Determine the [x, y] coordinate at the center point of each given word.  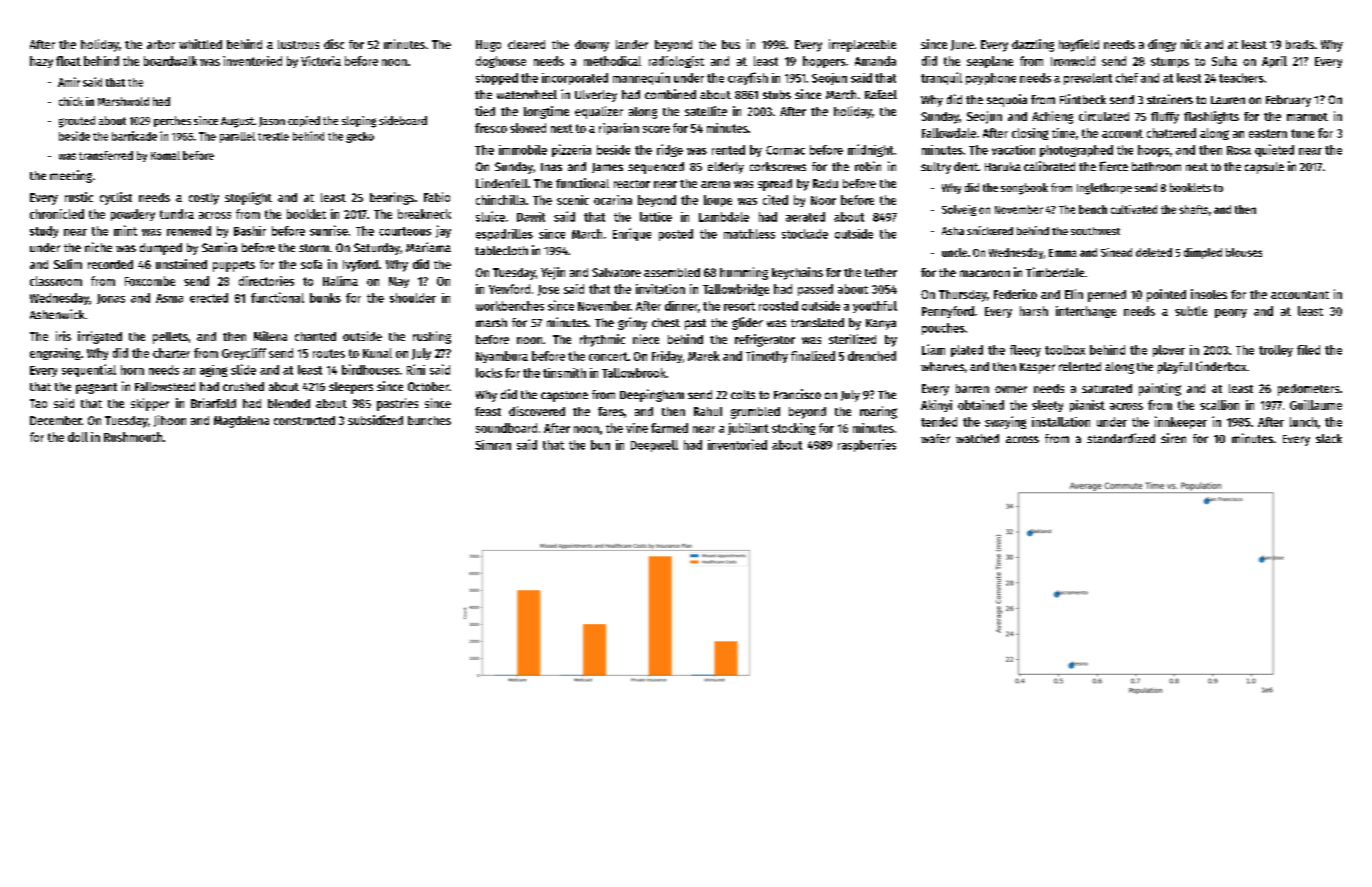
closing [1030, 134]
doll [78, 437]
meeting [71, 176]
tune [1302, 133]
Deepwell [654, 446]
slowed [528, 128]
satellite [706, 111]
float [68, 61]
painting [1160, 389]
